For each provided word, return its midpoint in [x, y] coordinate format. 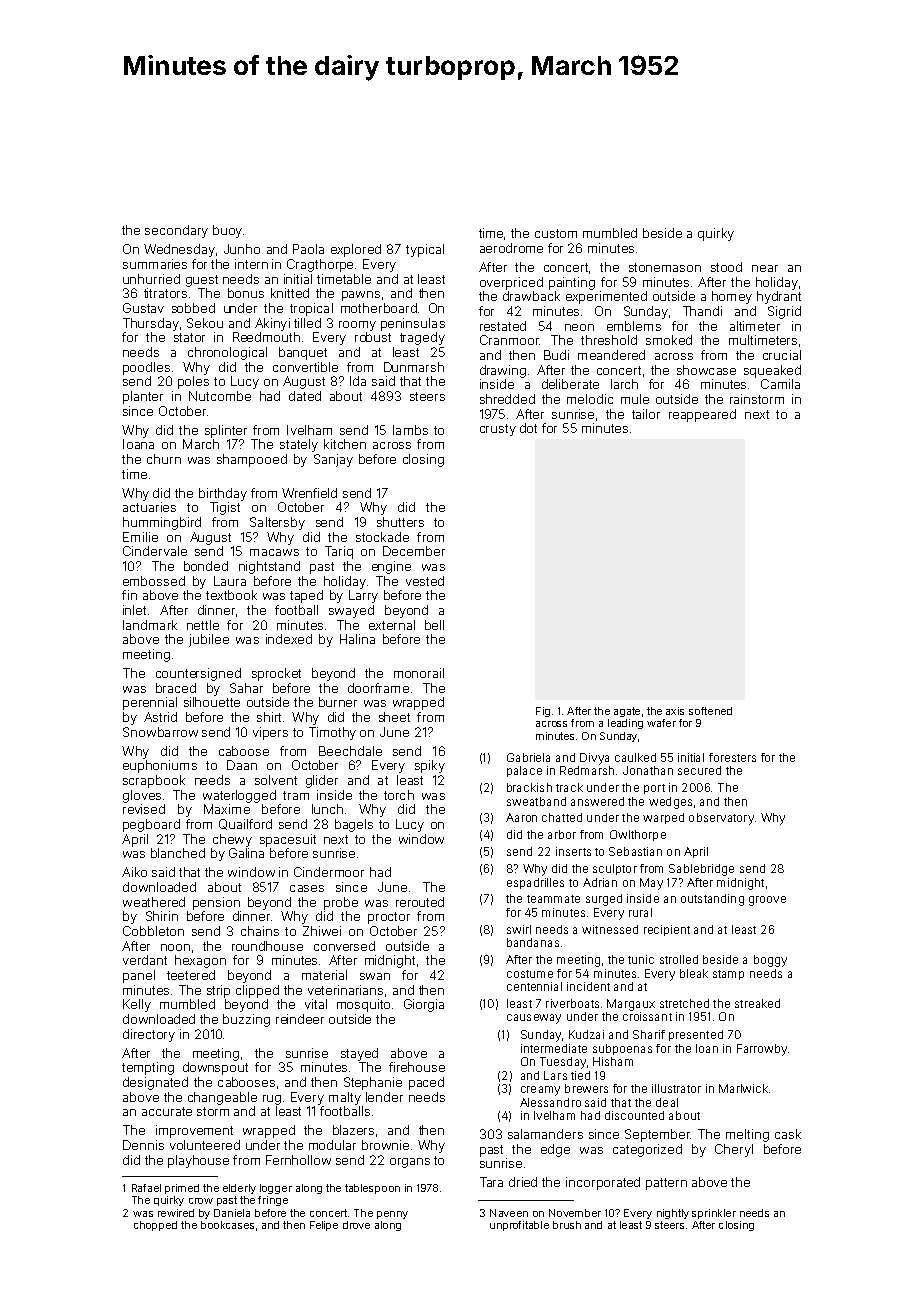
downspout [215, 1068]
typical [425, 250]
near [765, 268]
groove [767, 901]
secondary [176, 231]
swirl [519, 929]
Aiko [134, 872]
